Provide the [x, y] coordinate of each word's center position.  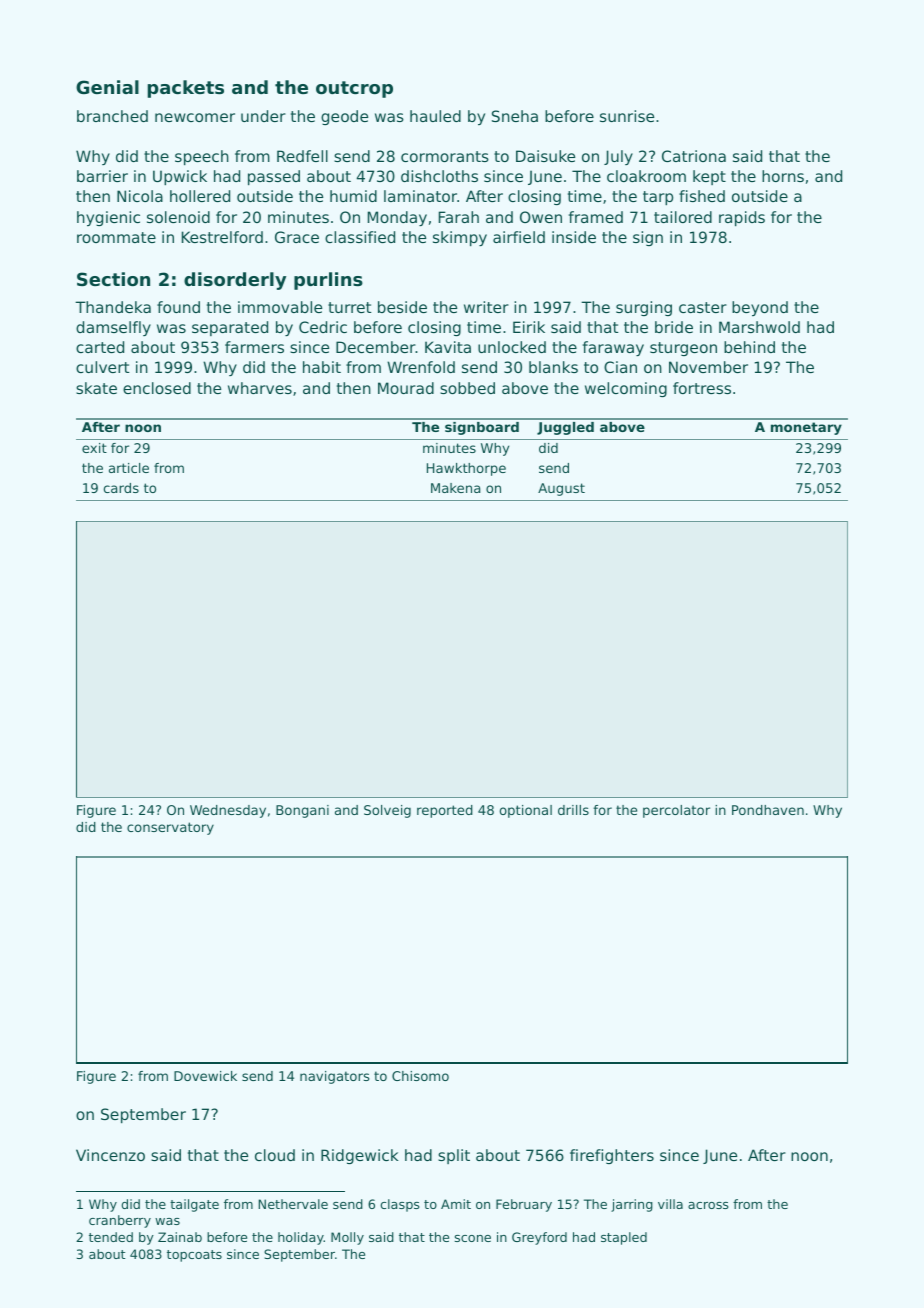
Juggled [565, 428]
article [129, 468]
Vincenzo [110, 1155]
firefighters [612, 1156]
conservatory [170, 828]
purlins [328, 281]
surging [644, 308]
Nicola [140, 196]
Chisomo [420, 1076]
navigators [334, 1077]
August [561, 489]
